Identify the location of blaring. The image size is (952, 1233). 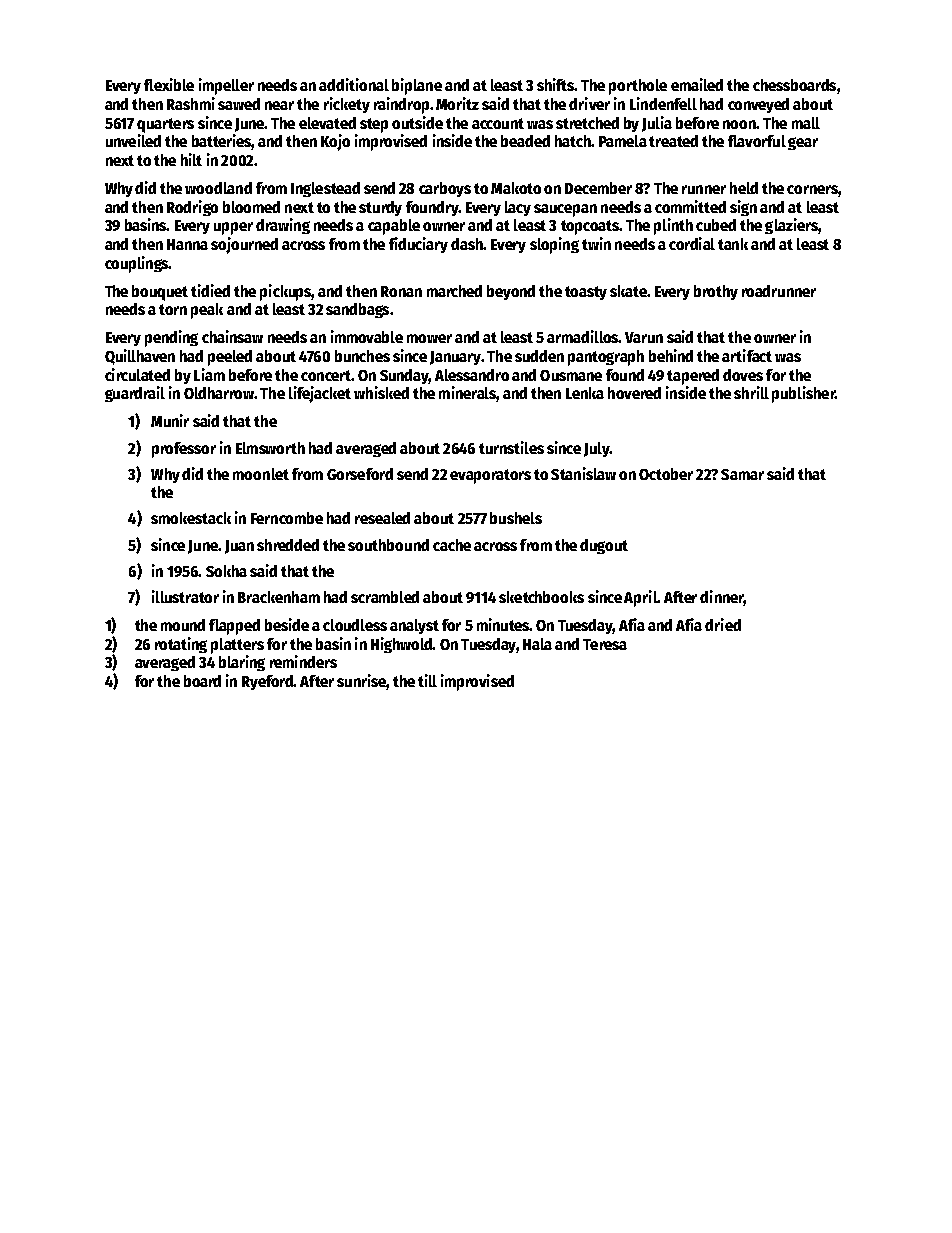
(242, 663).
